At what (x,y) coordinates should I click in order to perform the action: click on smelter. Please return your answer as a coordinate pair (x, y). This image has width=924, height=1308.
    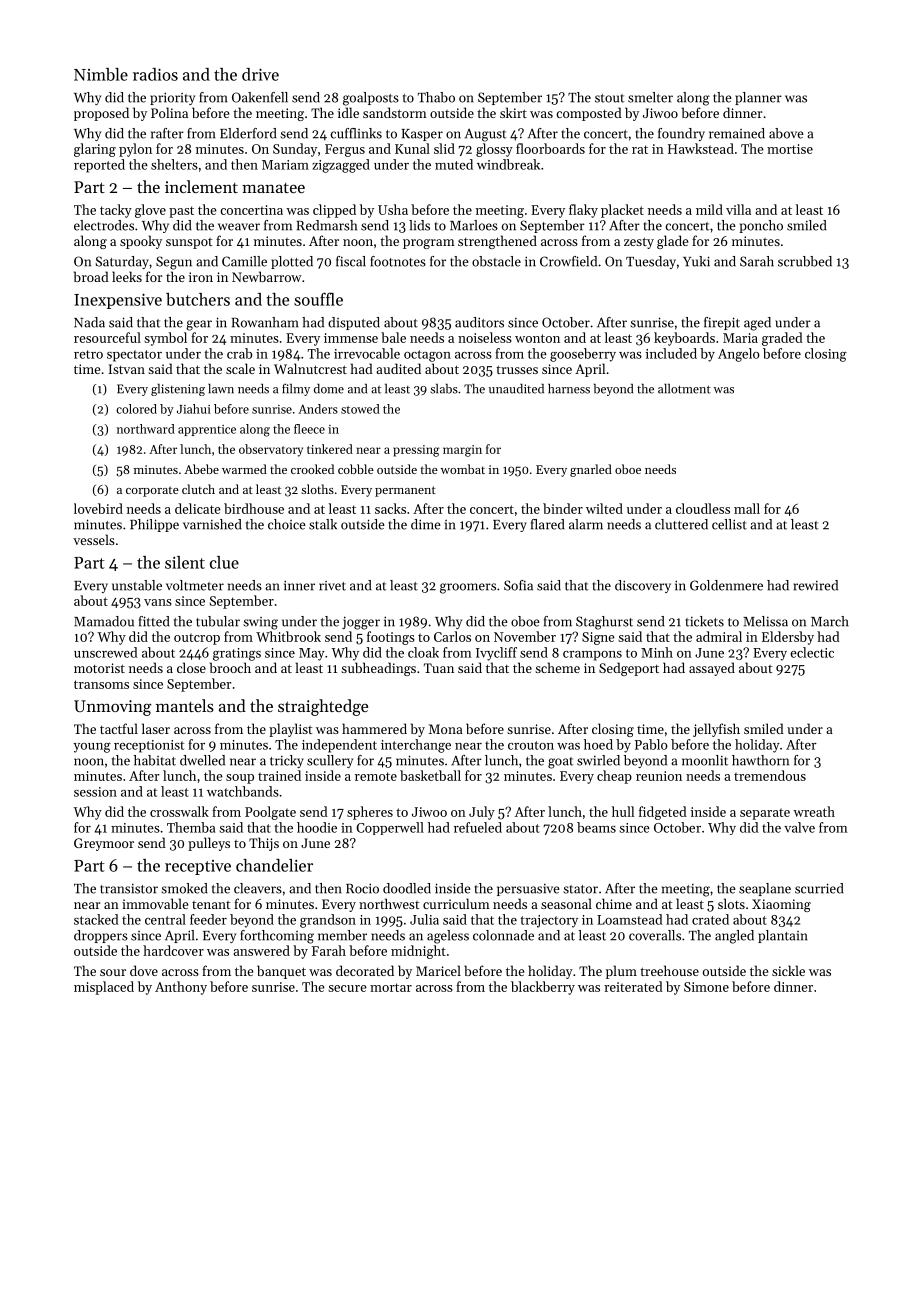
    Looking at the image, I should click on (650, 97).
